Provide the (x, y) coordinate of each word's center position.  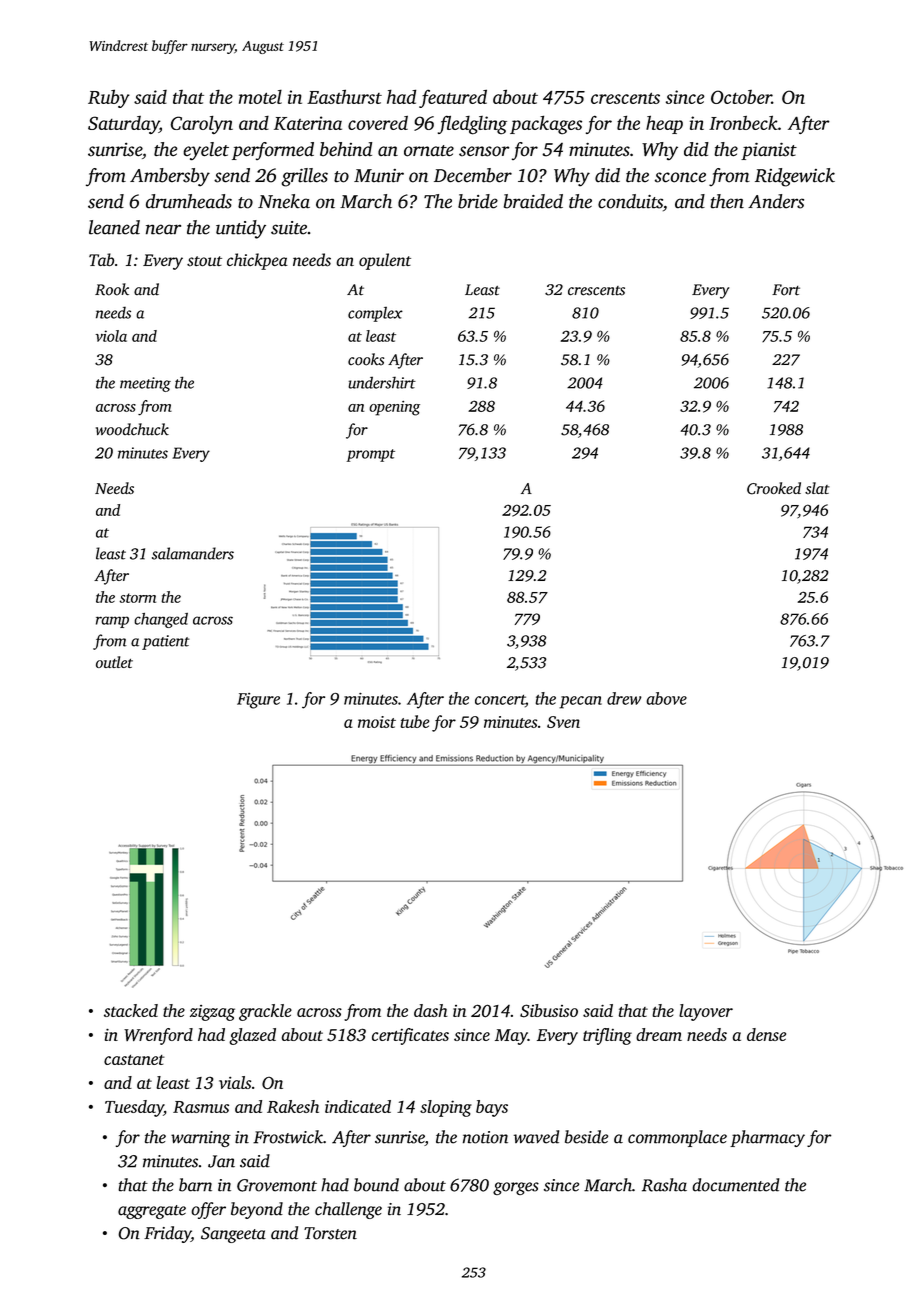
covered (378, 123)
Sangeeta (233, 1235)
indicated (358, 1106)
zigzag (212, 1013)
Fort (786, 290)
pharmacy (767, 1138)
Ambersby (170, 177)
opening (394, 408)
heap (664, 124)
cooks (366, 359)
